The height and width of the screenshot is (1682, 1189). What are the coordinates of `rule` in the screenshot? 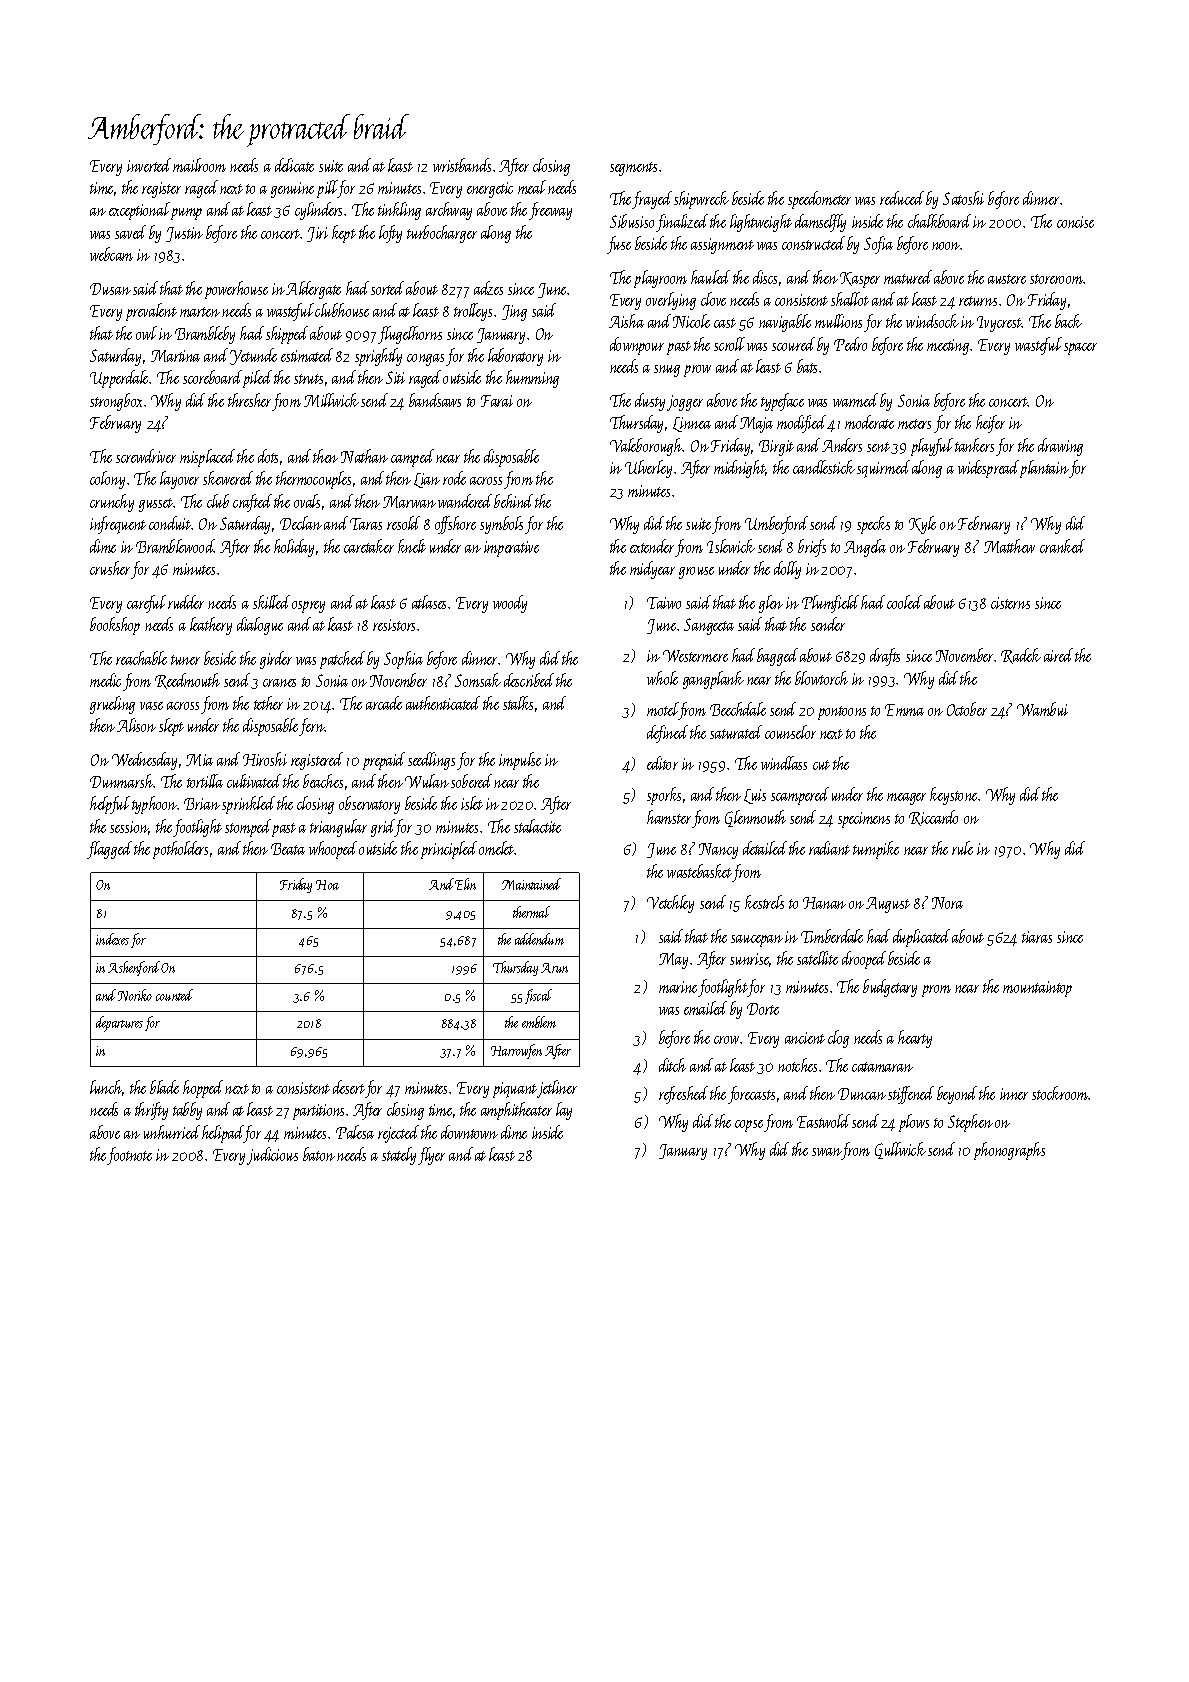 It's located at (962, 848).
